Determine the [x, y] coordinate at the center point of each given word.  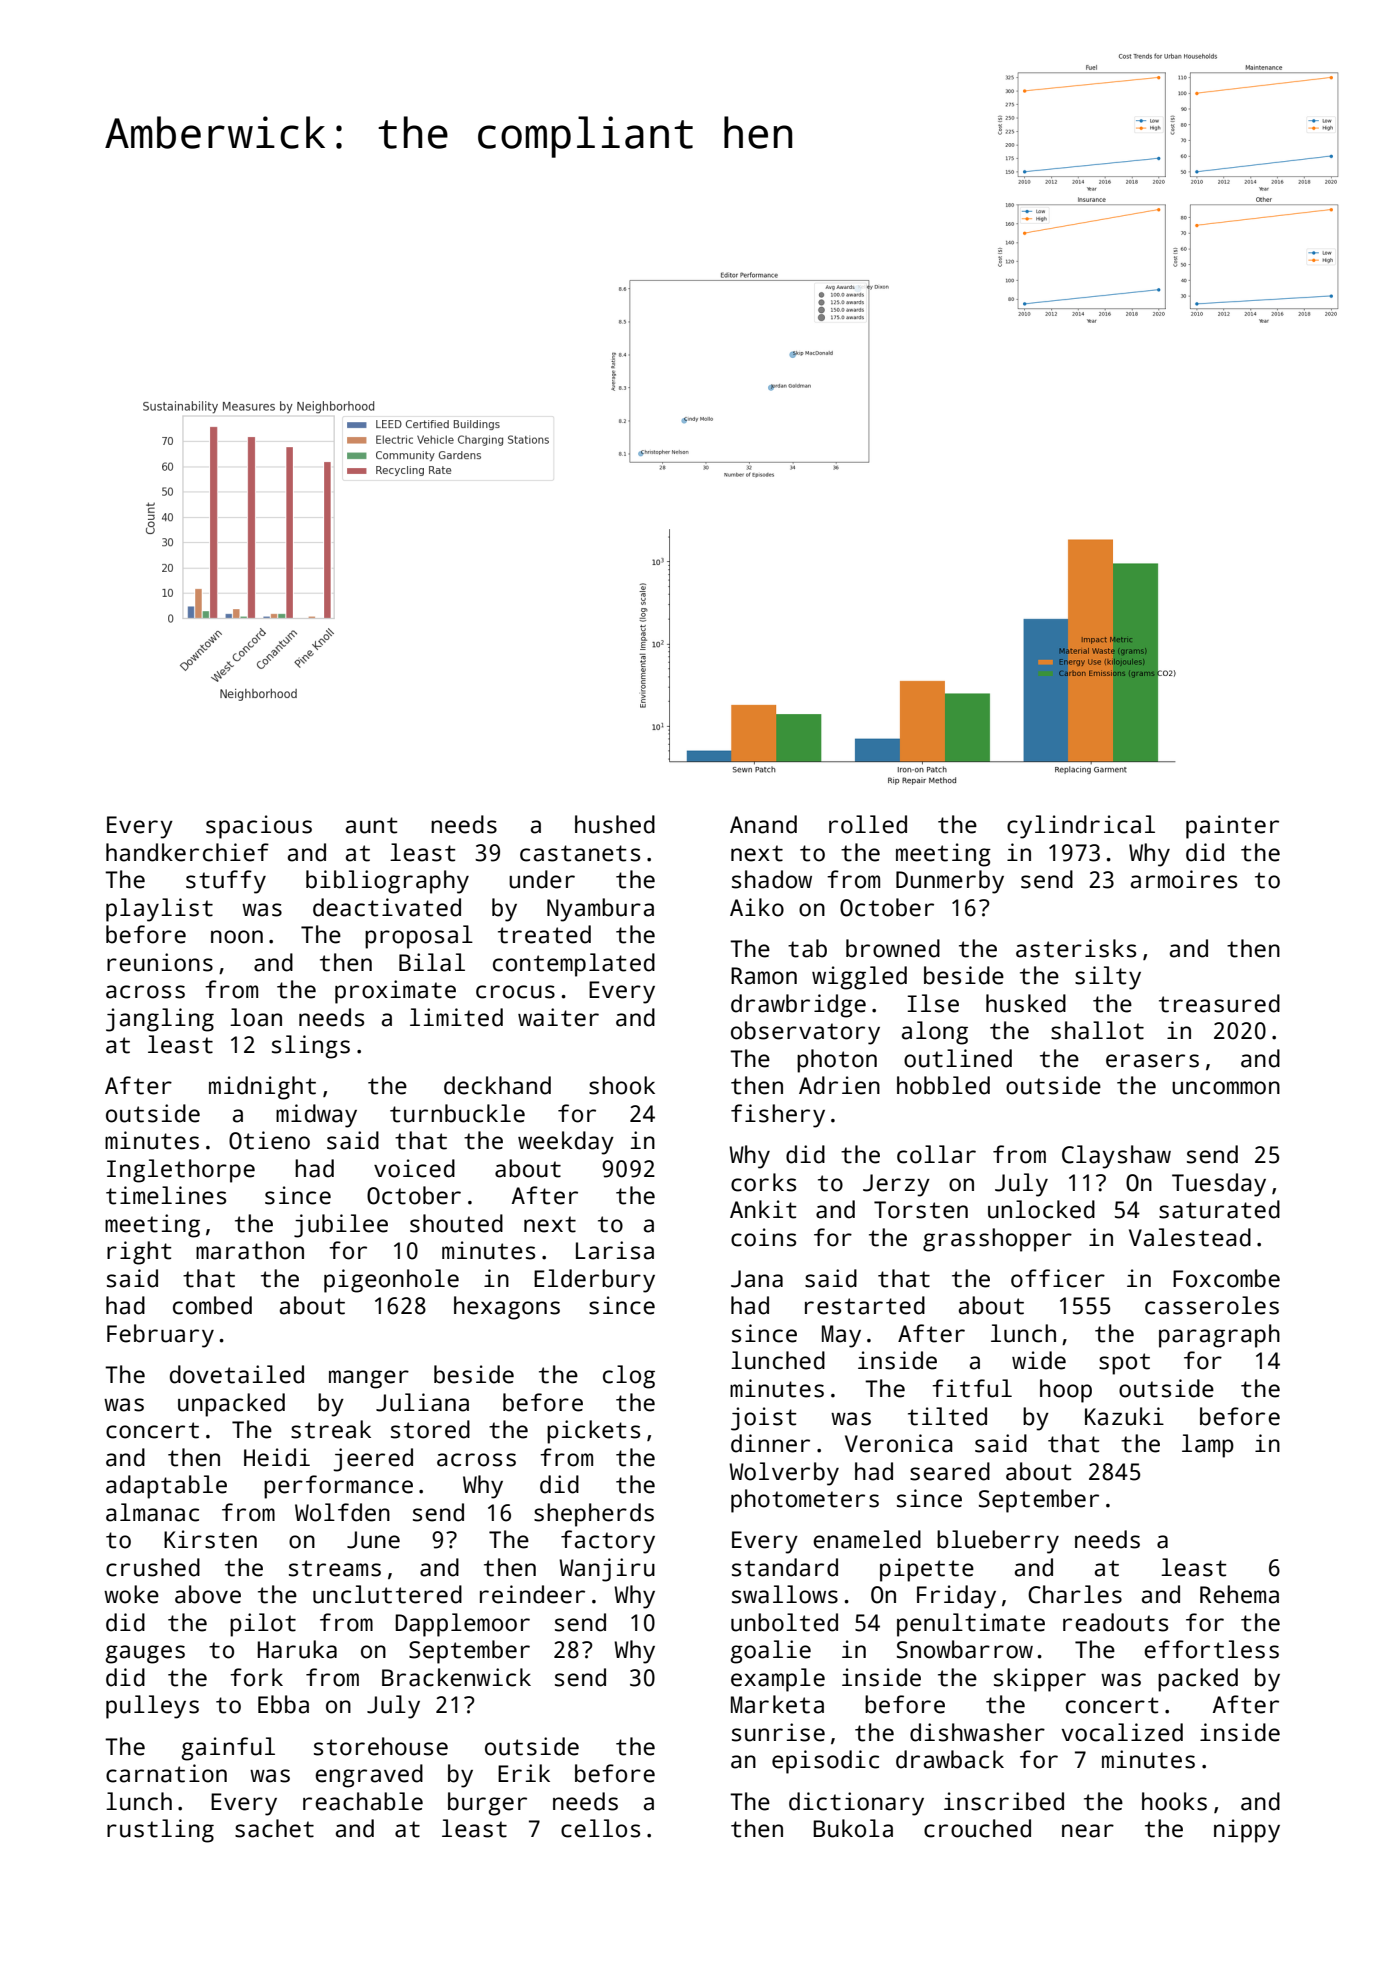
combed [212, 1305]
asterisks [1076, 948]
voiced [414, 1168]
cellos [600, 1828]
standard [785, 1567]
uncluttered [387, 1594]
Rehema [1239, 1594]
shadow [772, 879]
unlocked [1041, 1209]
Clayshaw [1116, 1157]
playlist [159, 910]
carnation [166, 1773]
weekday [566, 1143]
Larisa [615, 1250]
